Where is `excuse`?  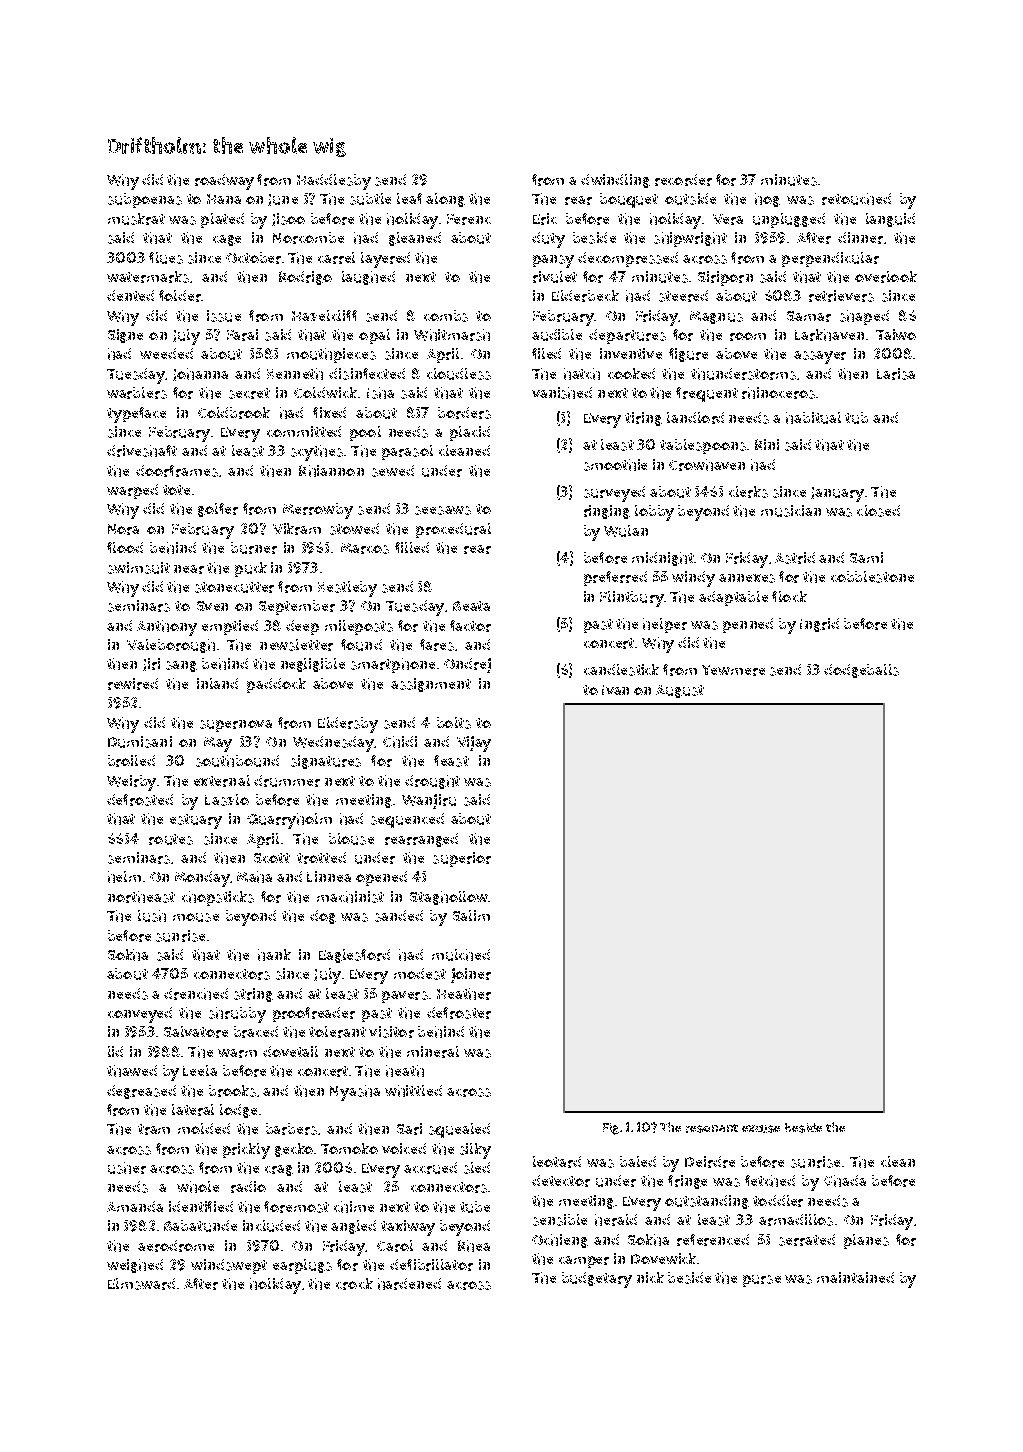
excuse is located at coordinates (761, 1129).
